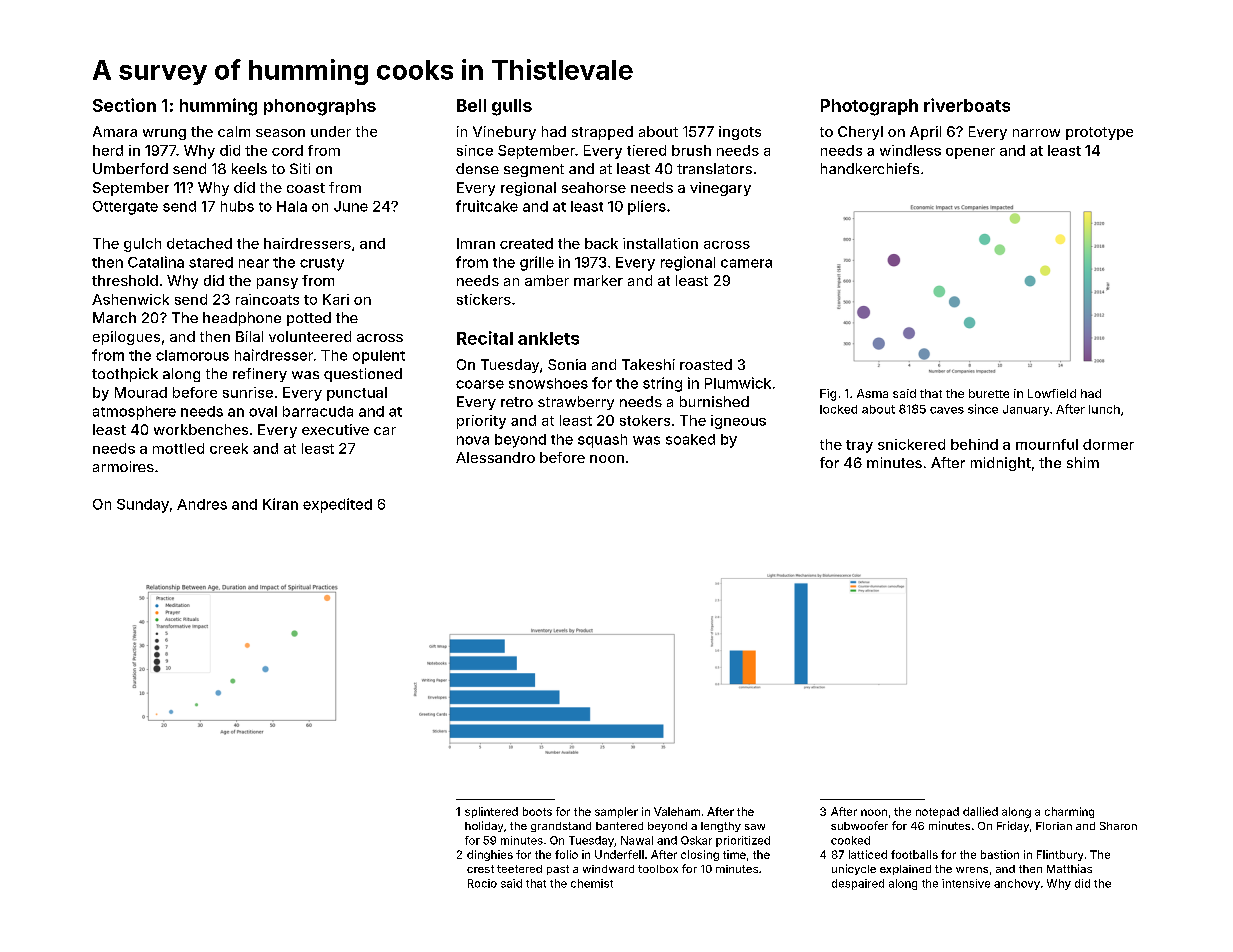 The height and width of the screenshot is (952, 1233). I want to click on Andres, so click(202, 504).
